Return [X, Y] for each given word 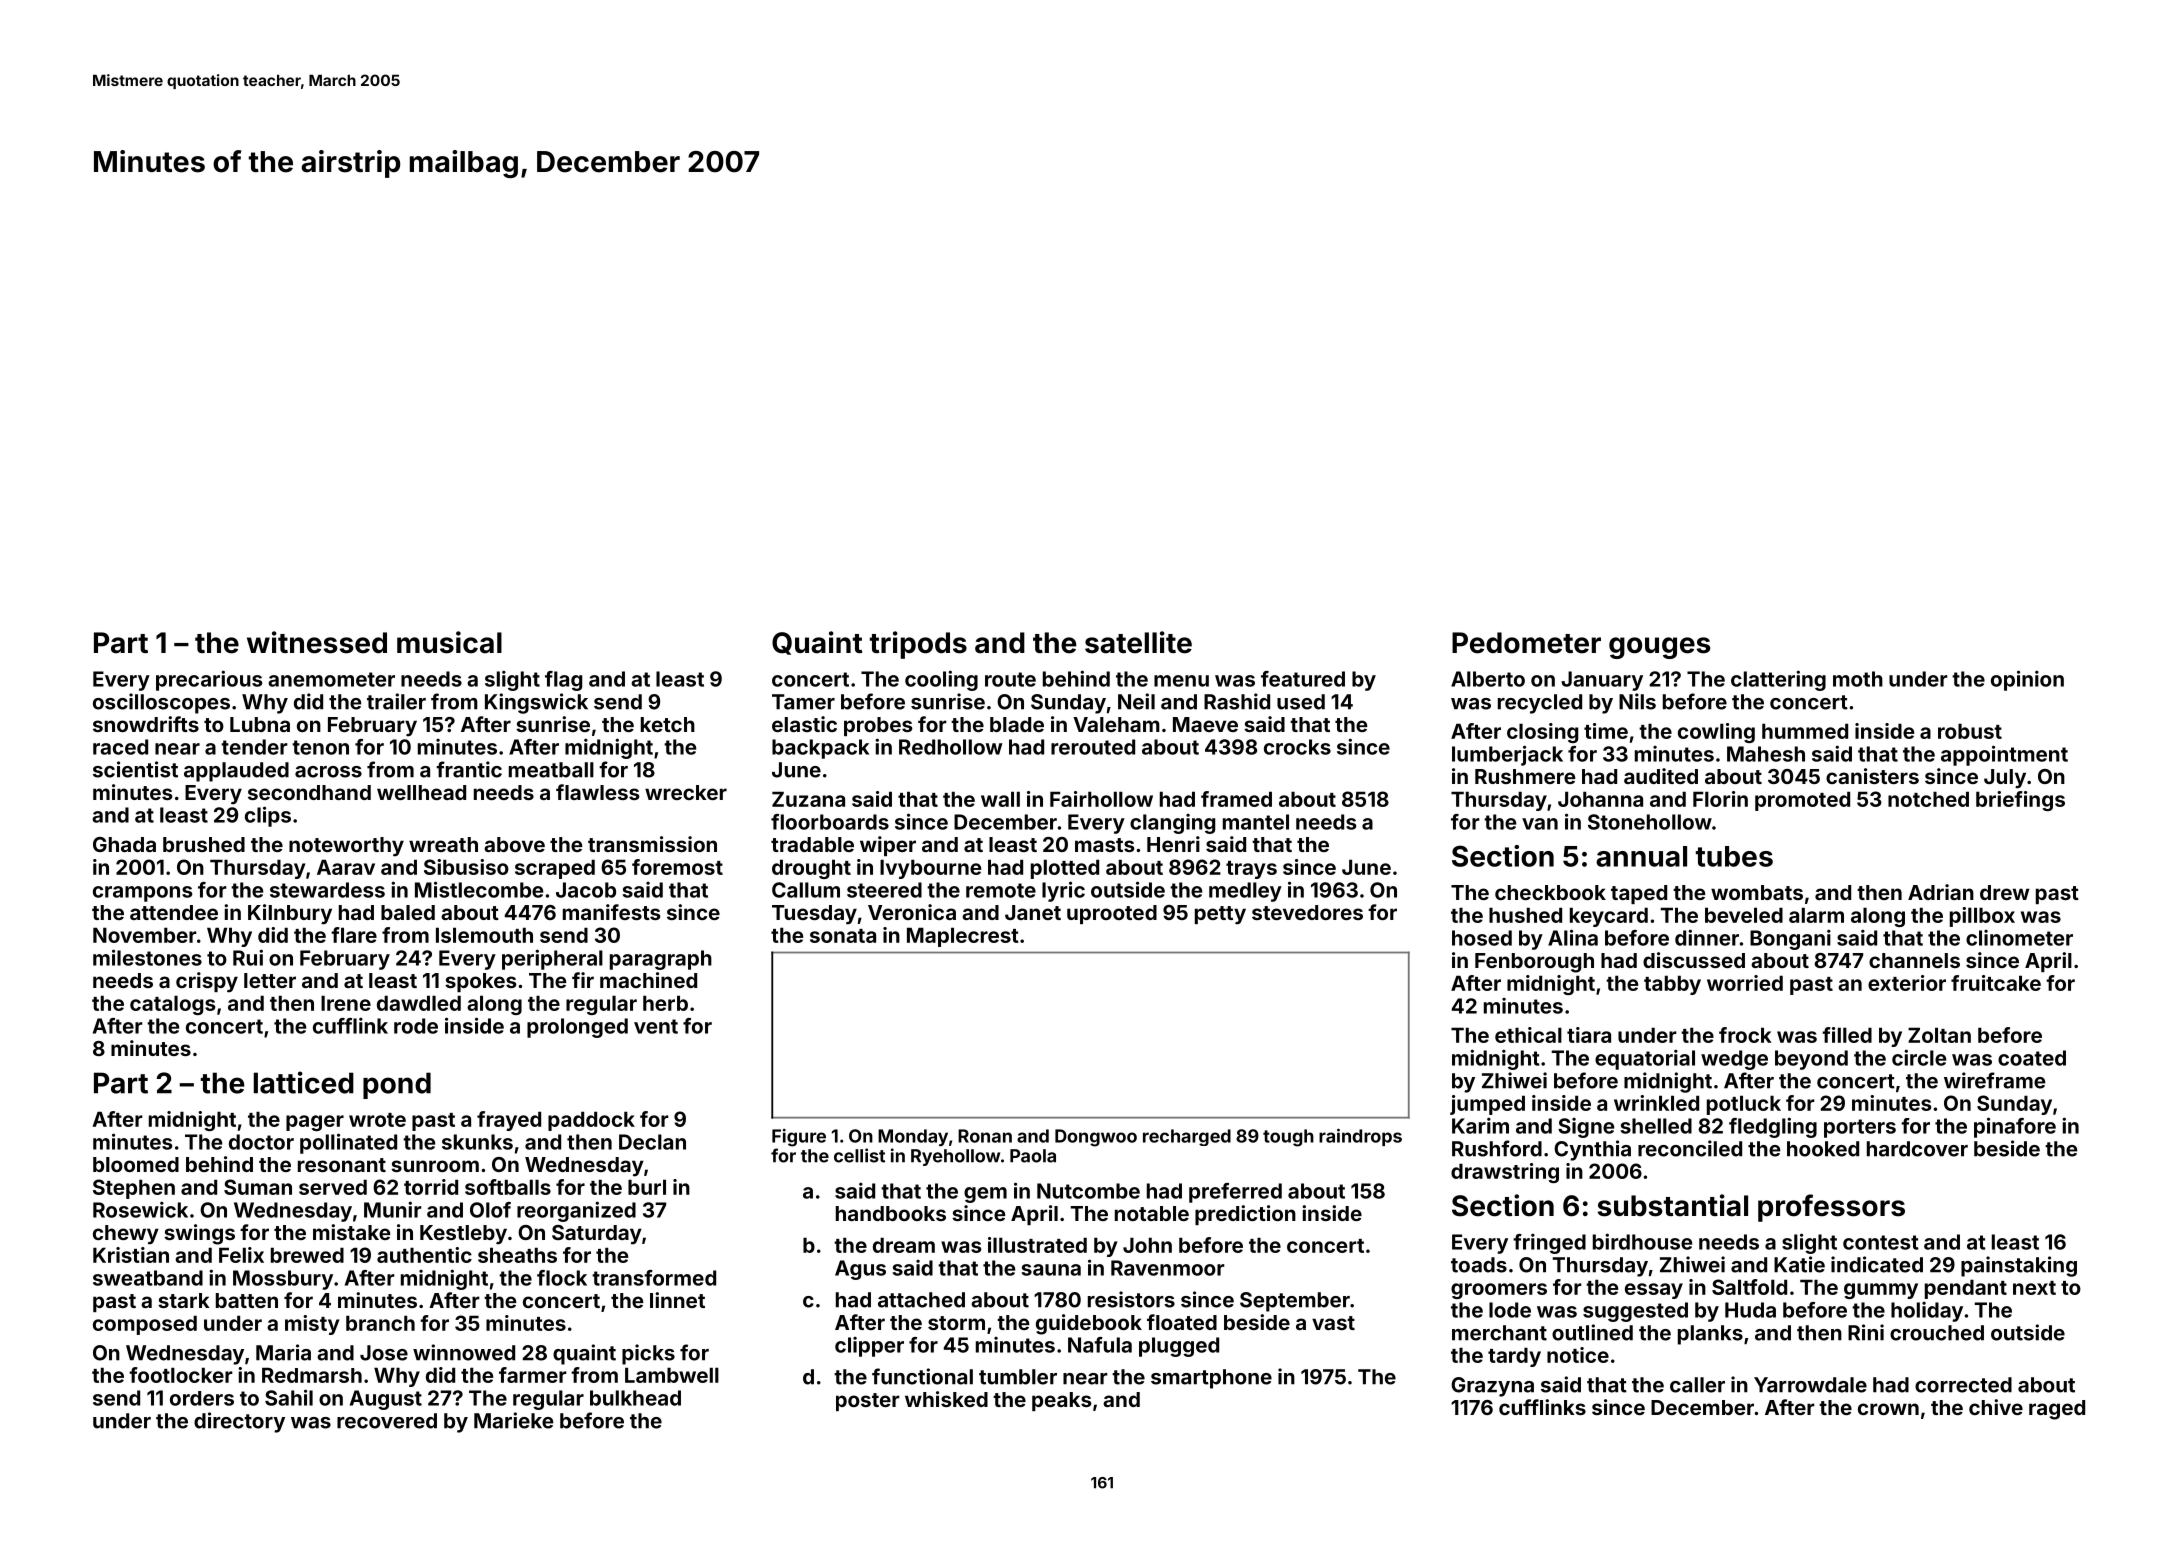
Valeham [1116, 724]
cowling [1716, 733]
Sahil [289, 1397]
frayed [509, 1121]
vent [656, 1026]
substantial [1673, 1205]
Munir [393, 1209]
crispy [207, 982]
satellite [1138, 642]
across [328, 772]
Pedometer [1526, 643]
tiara [1589, 1035]
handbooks [891, 1213]
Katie [1799, 1264]
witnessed [317, 642]
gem [985, 1195]
